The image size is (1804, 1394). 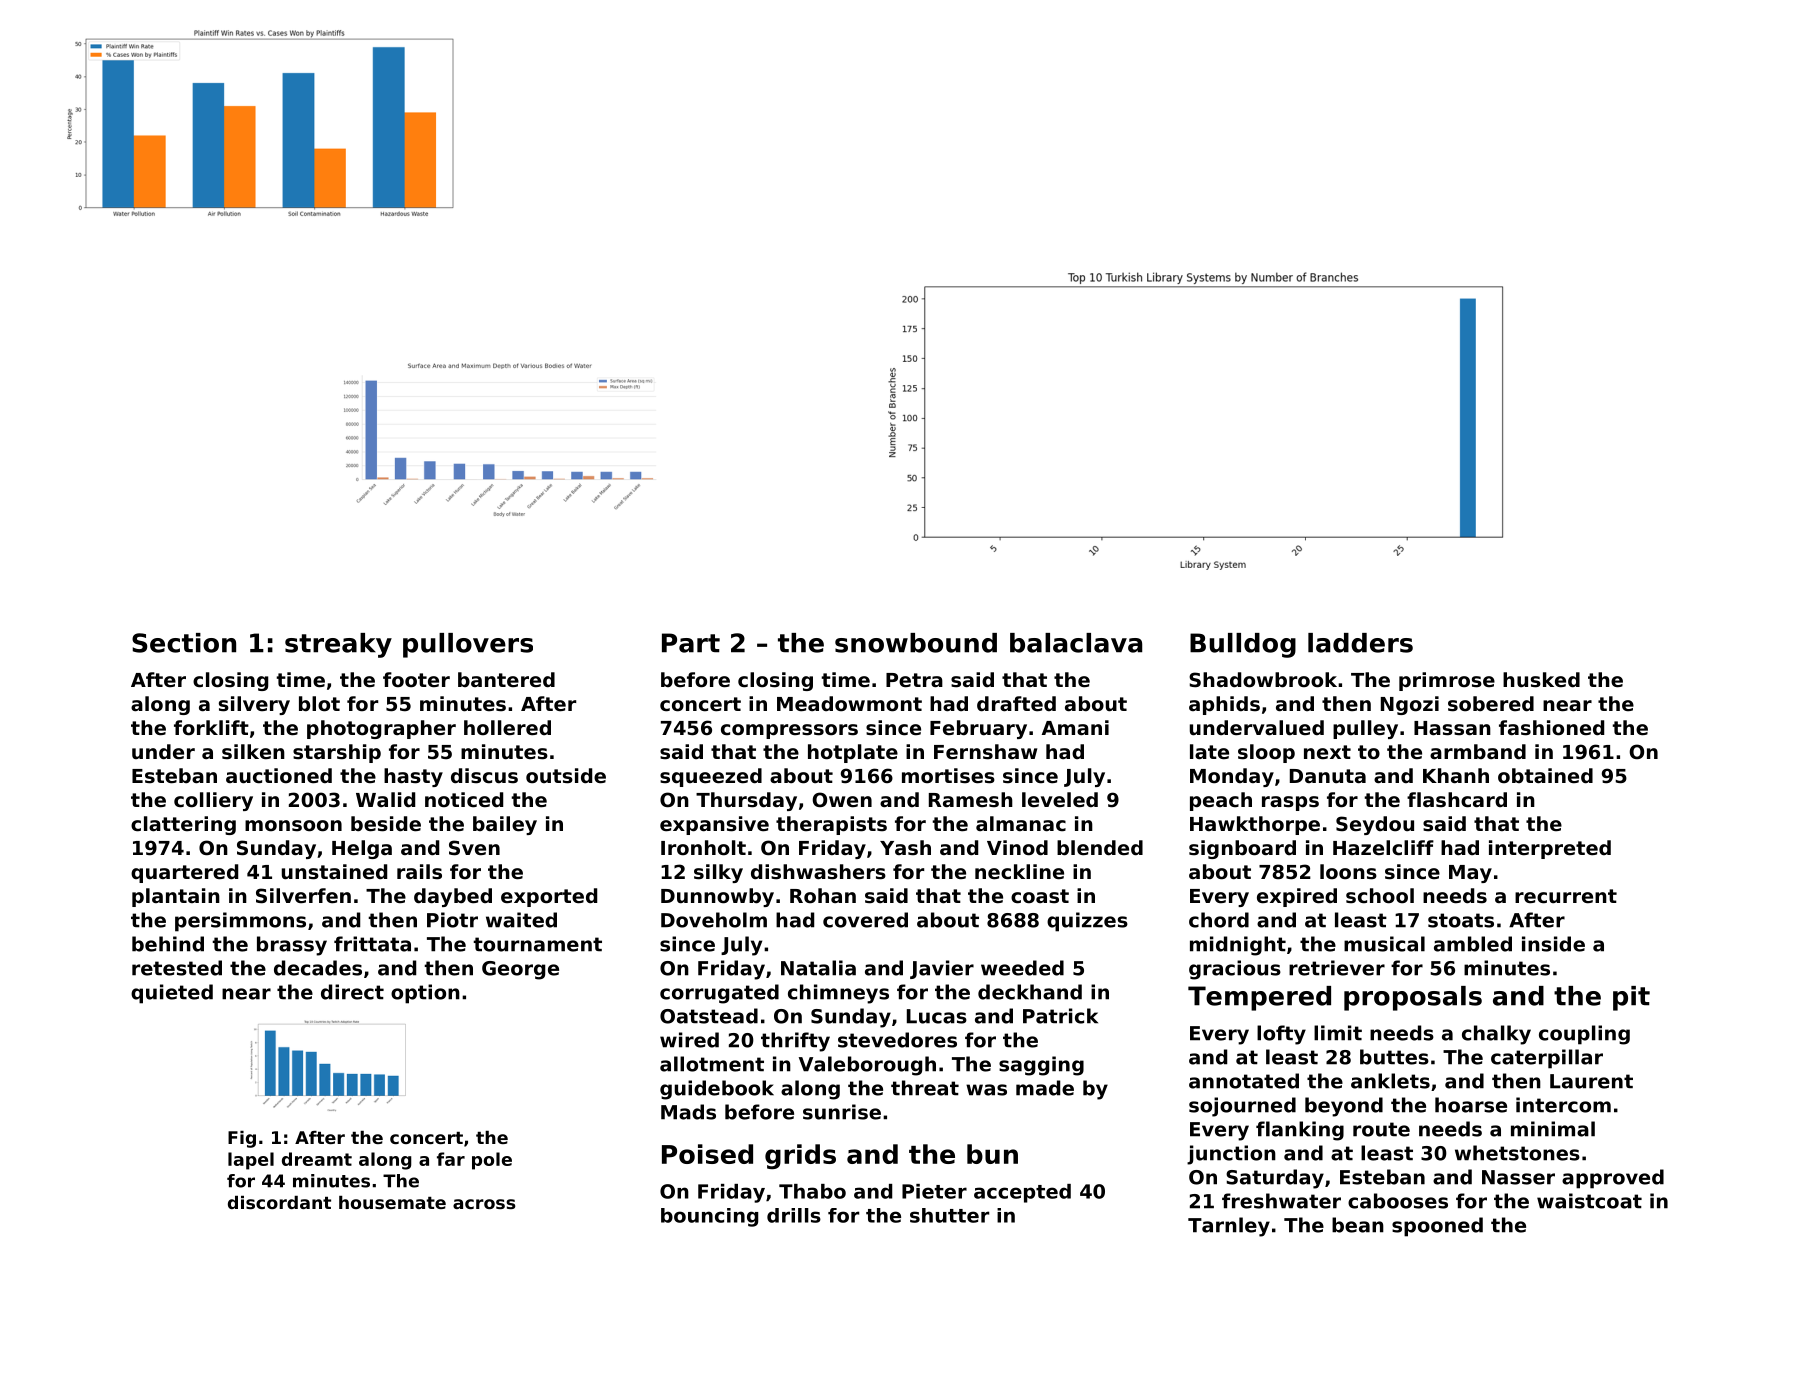 What do you see at coordinates (1566, 896) in the screenshot?
I see `recurrent` at bounding box center [1566, 896].
